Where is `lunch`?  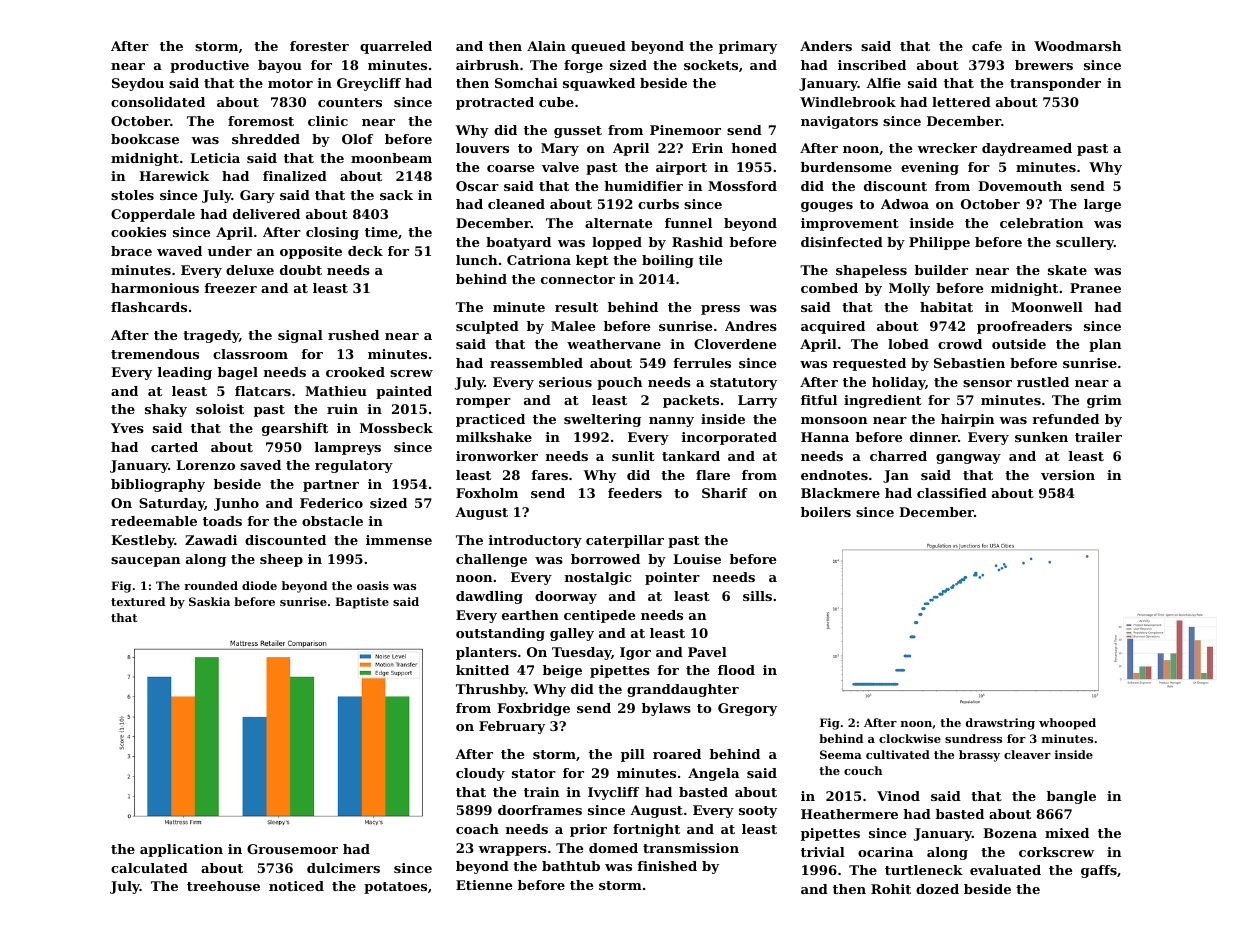
lunch is located at coordinates (476, 260).
